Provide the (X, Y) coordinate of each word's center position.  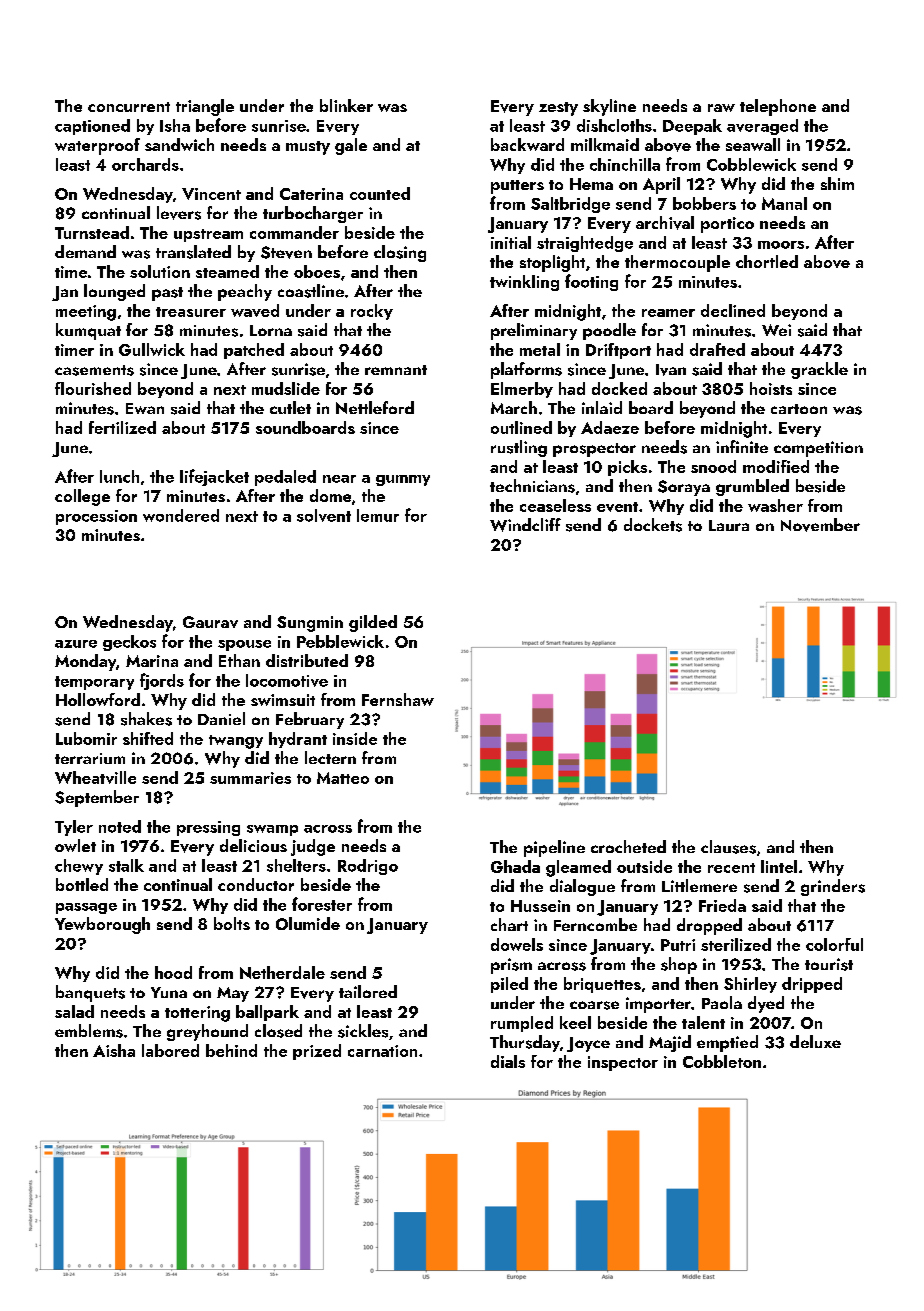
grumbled (752, 487)
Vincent (211, 194)
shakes (146, 719)
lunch (119, 476)
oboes (317, 271)
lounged (114, 292)
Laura (729, 525)
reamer (668, 313)
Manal (784, 203)
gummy (403, 480)
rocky (372, 312)
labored (170, 1050)
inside (355, 738)
